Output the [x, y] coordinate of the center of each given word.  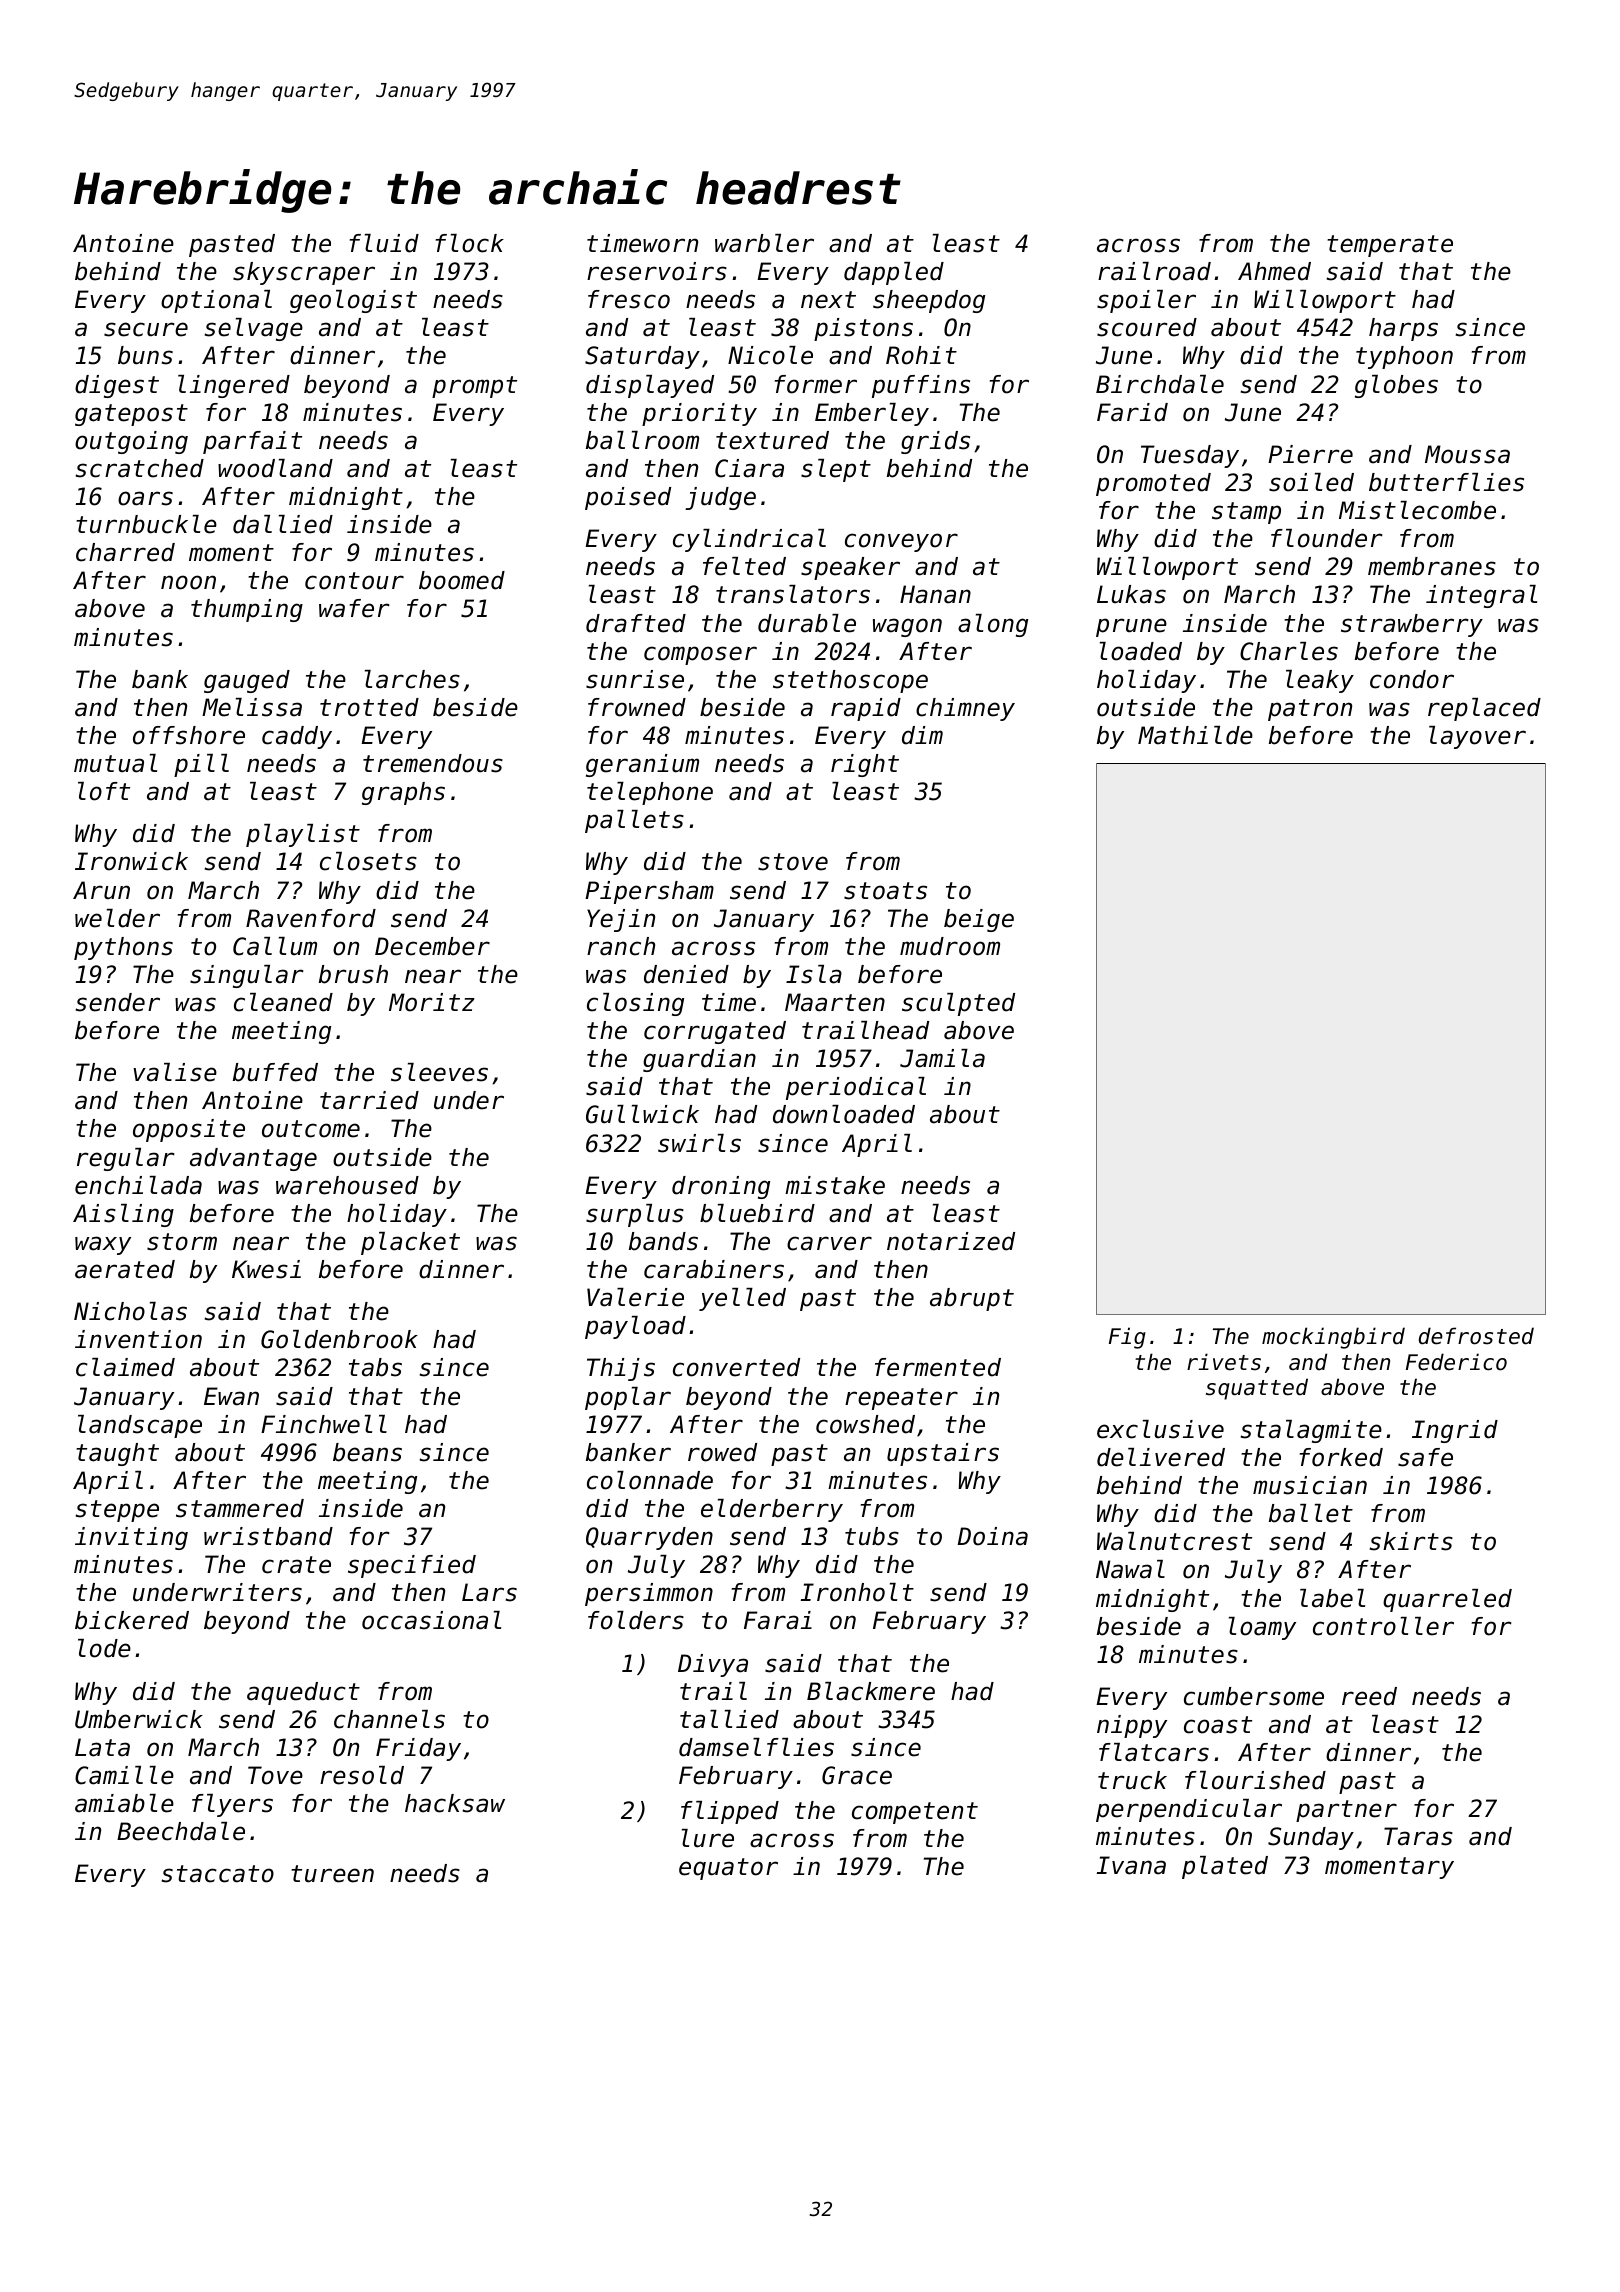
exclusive [1160, 1429]
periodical [856, 1088]
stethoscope [850, 681]
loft [104, 791]
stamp [1246, 513]
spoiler [1146, 301]
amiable [124, 1803]
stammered [240, 1508]
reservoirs [657, 271]
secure [146, 329]
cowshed [865, 1424]
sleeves [439, 1072]
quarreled [1447, 1600]
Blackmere [871, 1691]
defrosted [1476, 1336]
